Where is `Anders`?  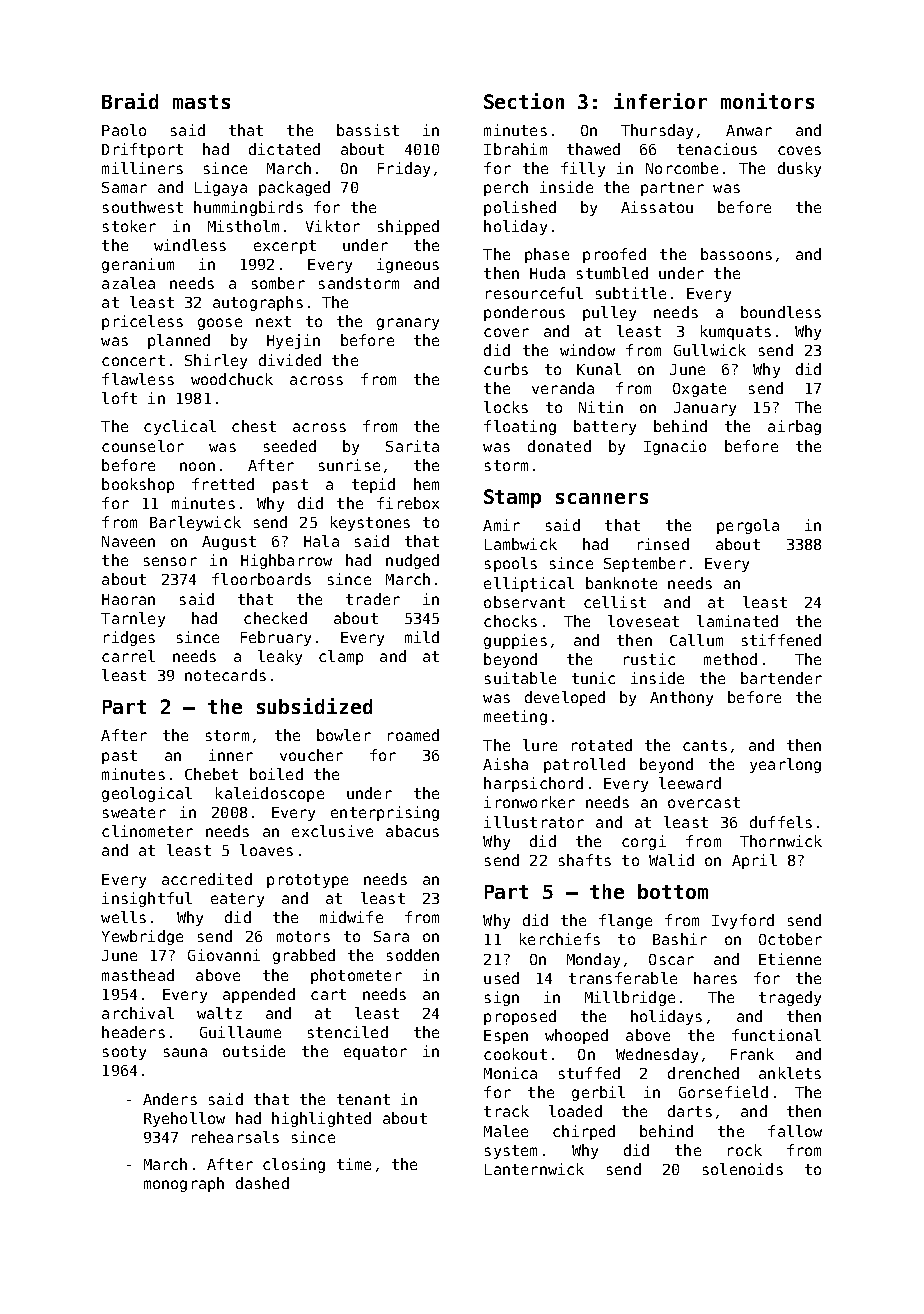 Anders is located at coordinates (170, 1099).
